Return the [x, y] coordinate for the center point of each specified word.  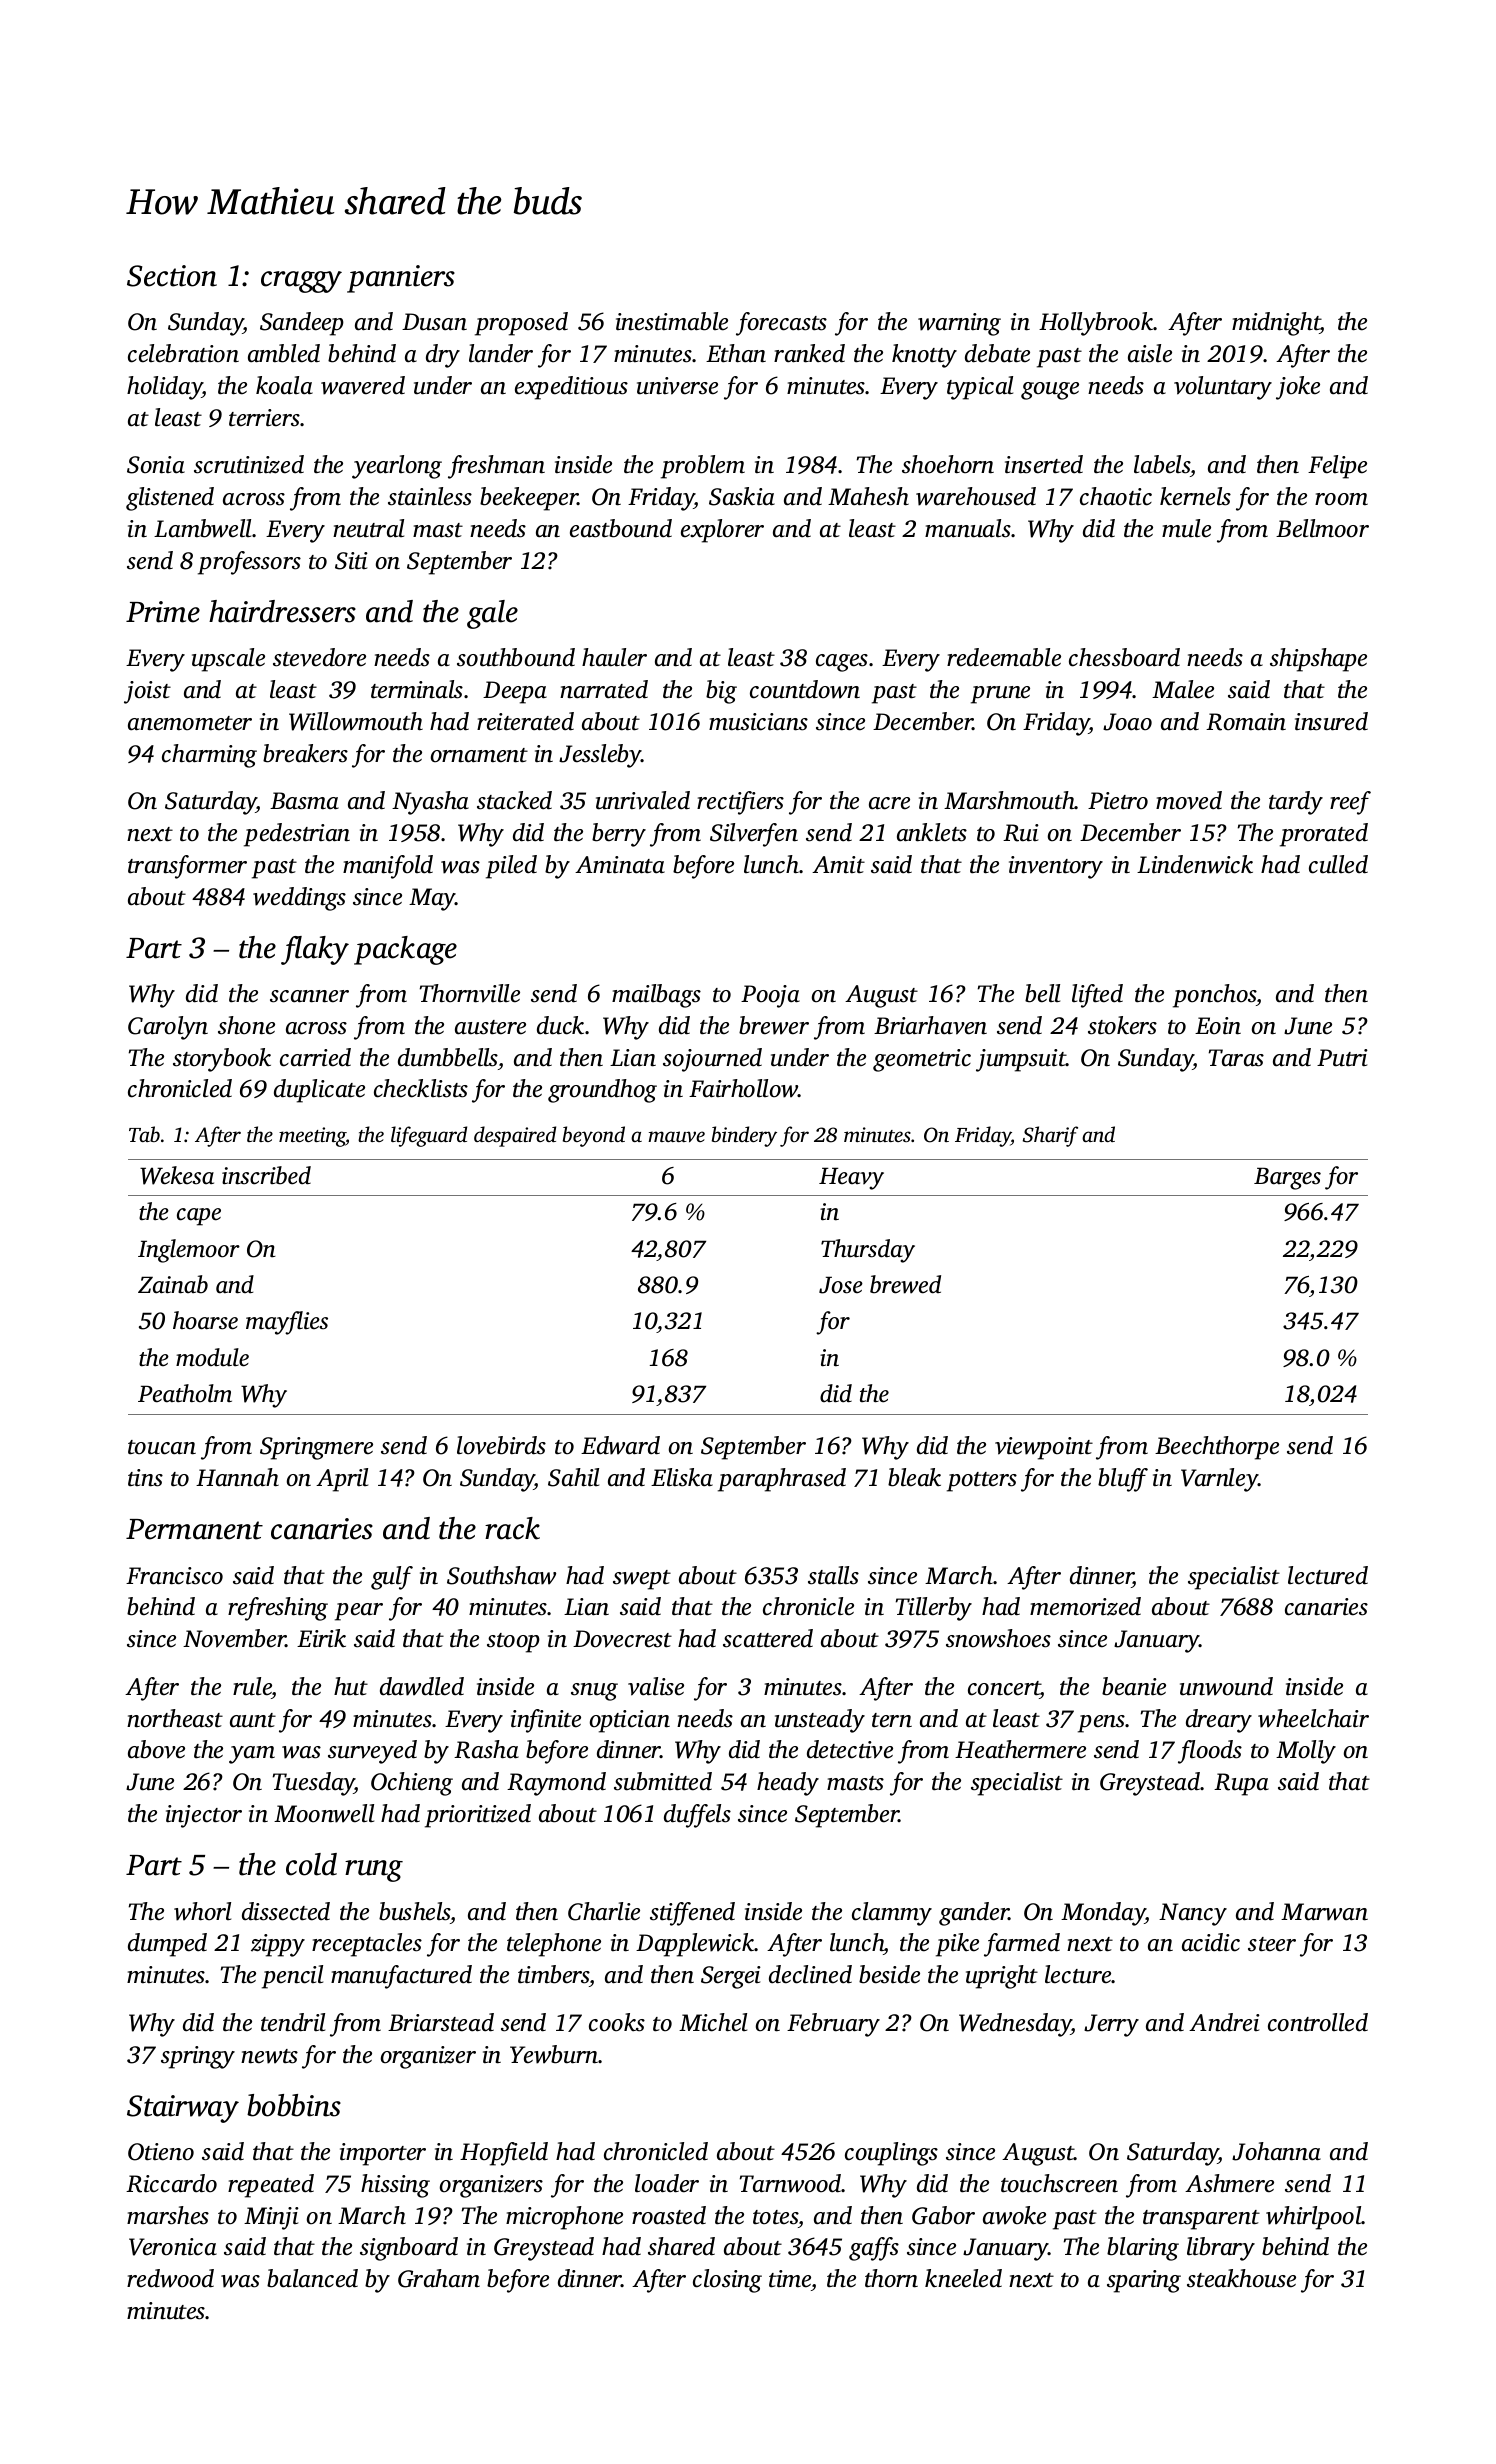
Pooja [770, 996]
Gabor [943, 2215]
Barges [1287, 1178]
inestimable [672, 321]
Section [172, 276]
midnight [1276, 324]
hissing [395, 2186]
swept [642, 1580]
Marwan [1324, 1912]
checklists [421, 1088]
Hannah [237, 1477]
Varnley [1219, 1480]
